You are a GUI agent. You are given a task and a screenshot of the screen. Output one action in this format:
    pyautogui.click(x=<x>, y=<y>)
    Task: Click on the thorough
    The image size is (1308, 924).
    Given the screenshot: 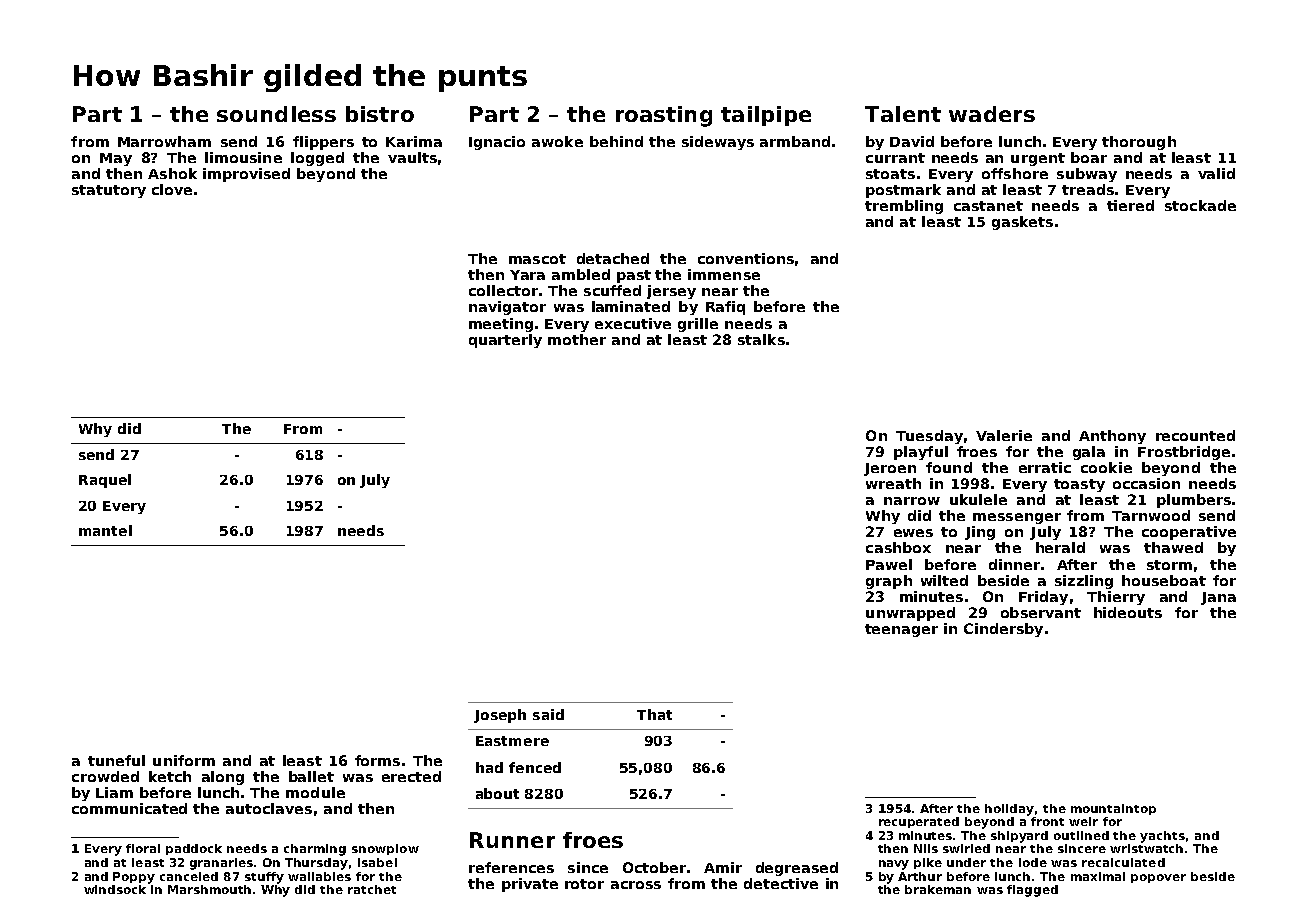 What is the action you would take?
    pyautogui.click(x=1139, y=143)
